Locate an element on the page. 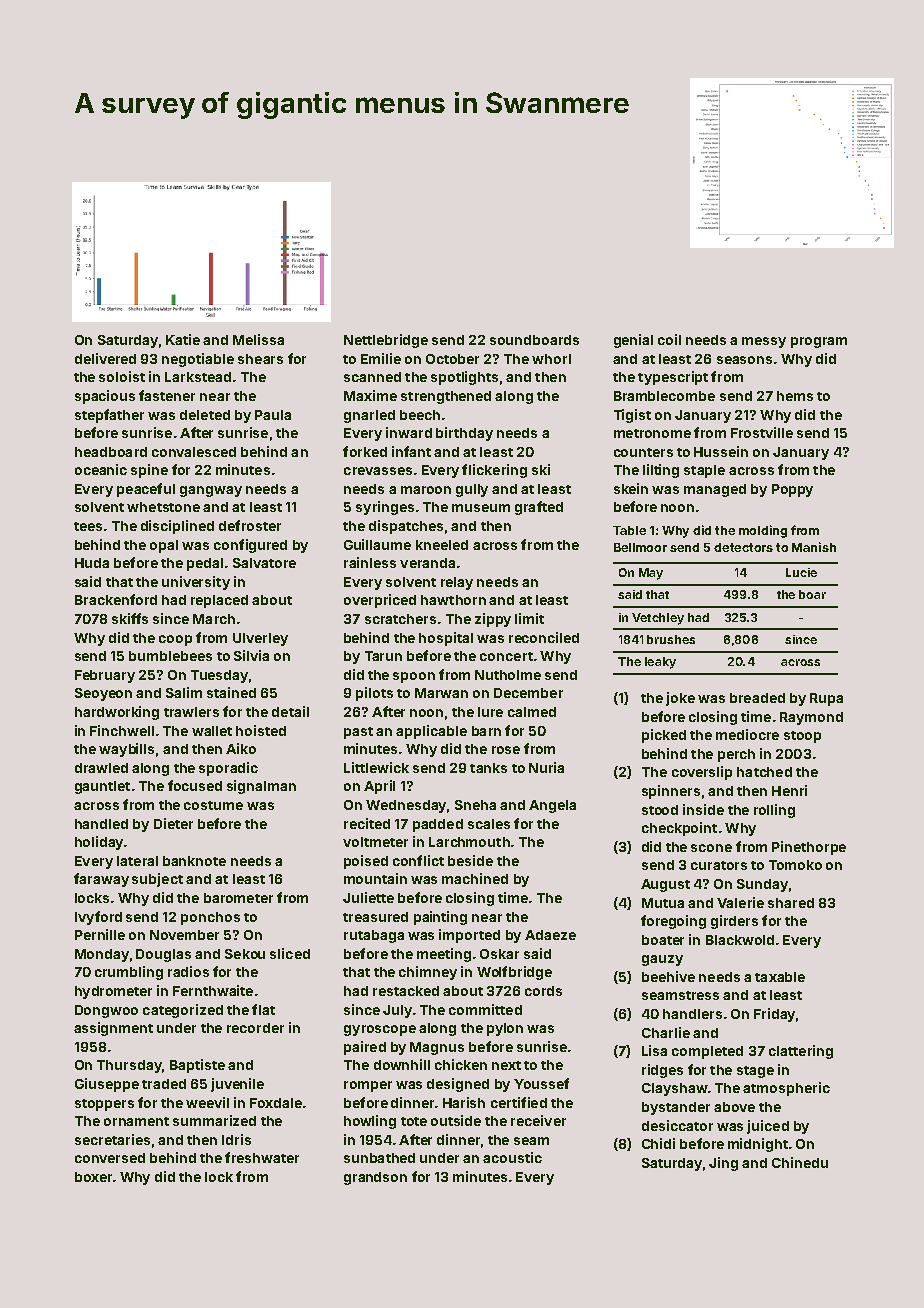  grandson is located at coordinates (375, 1178).
